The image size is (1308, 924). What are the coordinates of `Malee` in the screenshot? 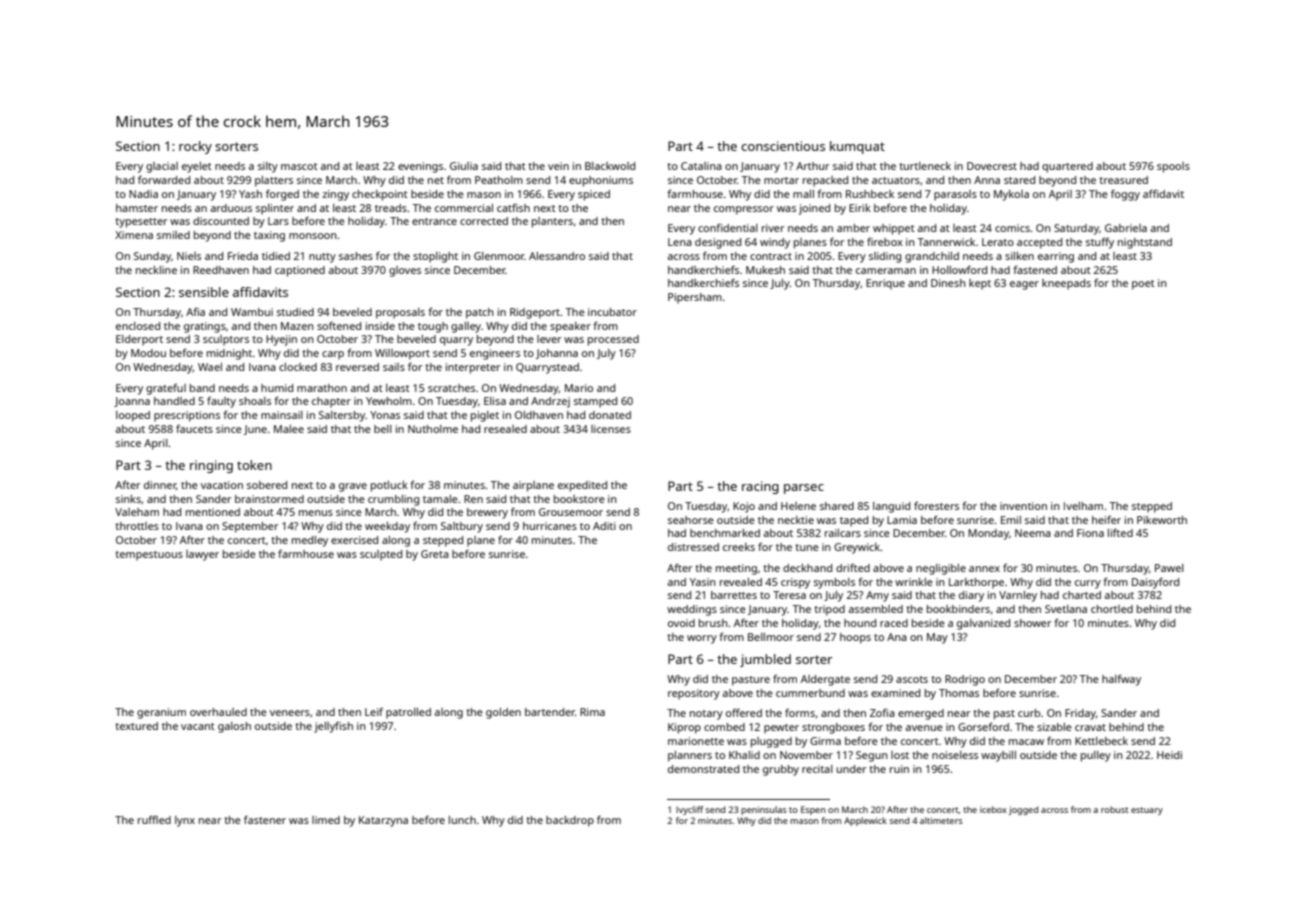 It's located at (289, 429).
